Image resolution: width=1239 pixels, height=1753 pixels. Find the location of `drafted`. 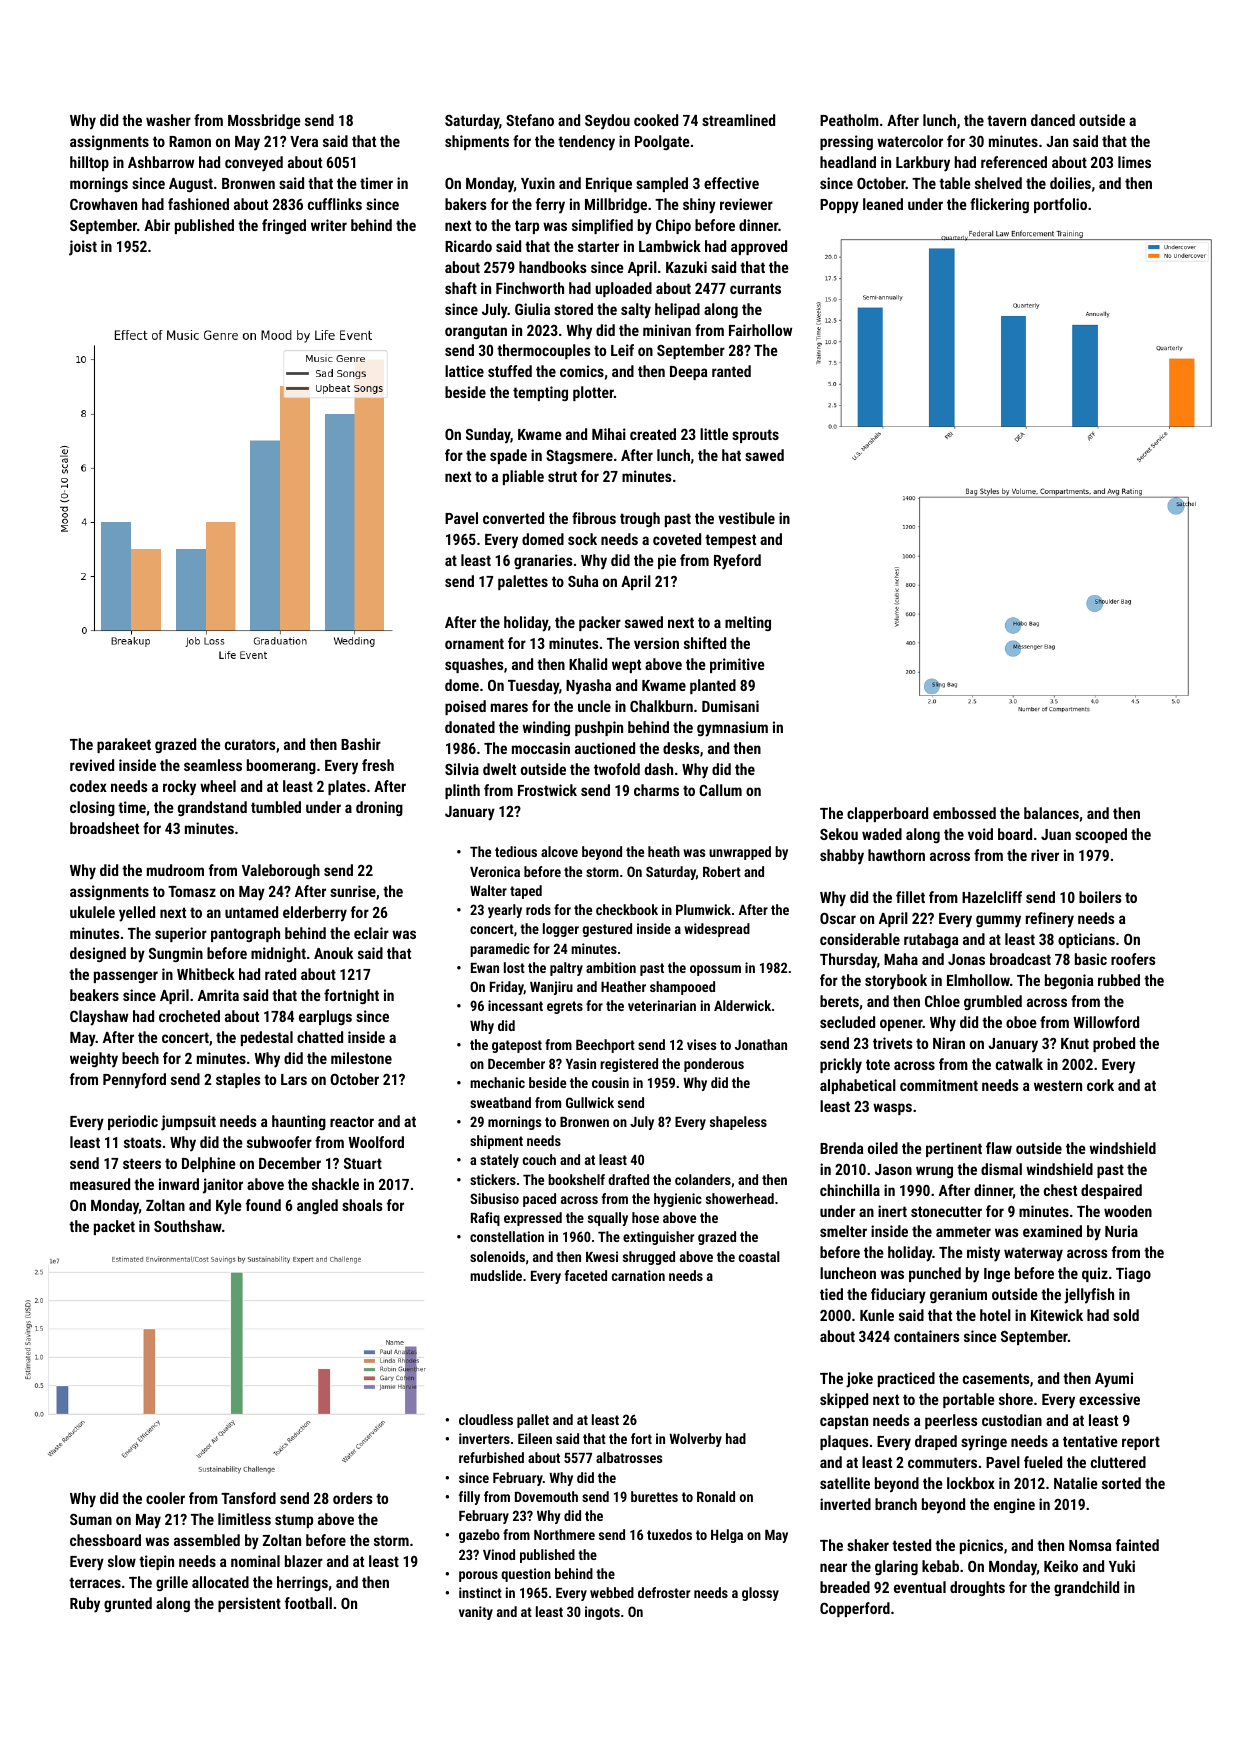

drafted is located at coordinates (628, 1179).
